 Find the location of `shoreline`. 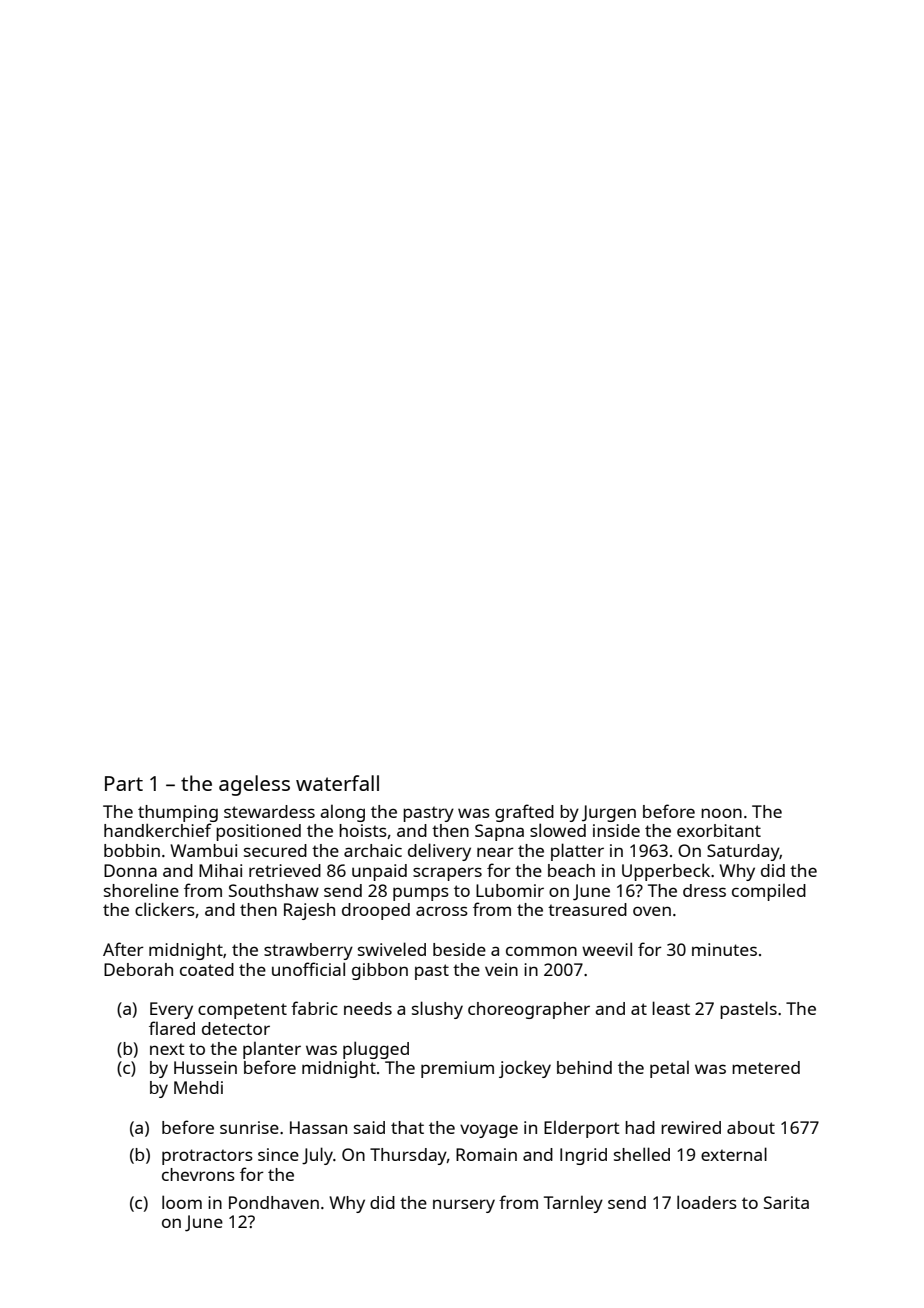

shoreline is located at coordinates (141, 890).
